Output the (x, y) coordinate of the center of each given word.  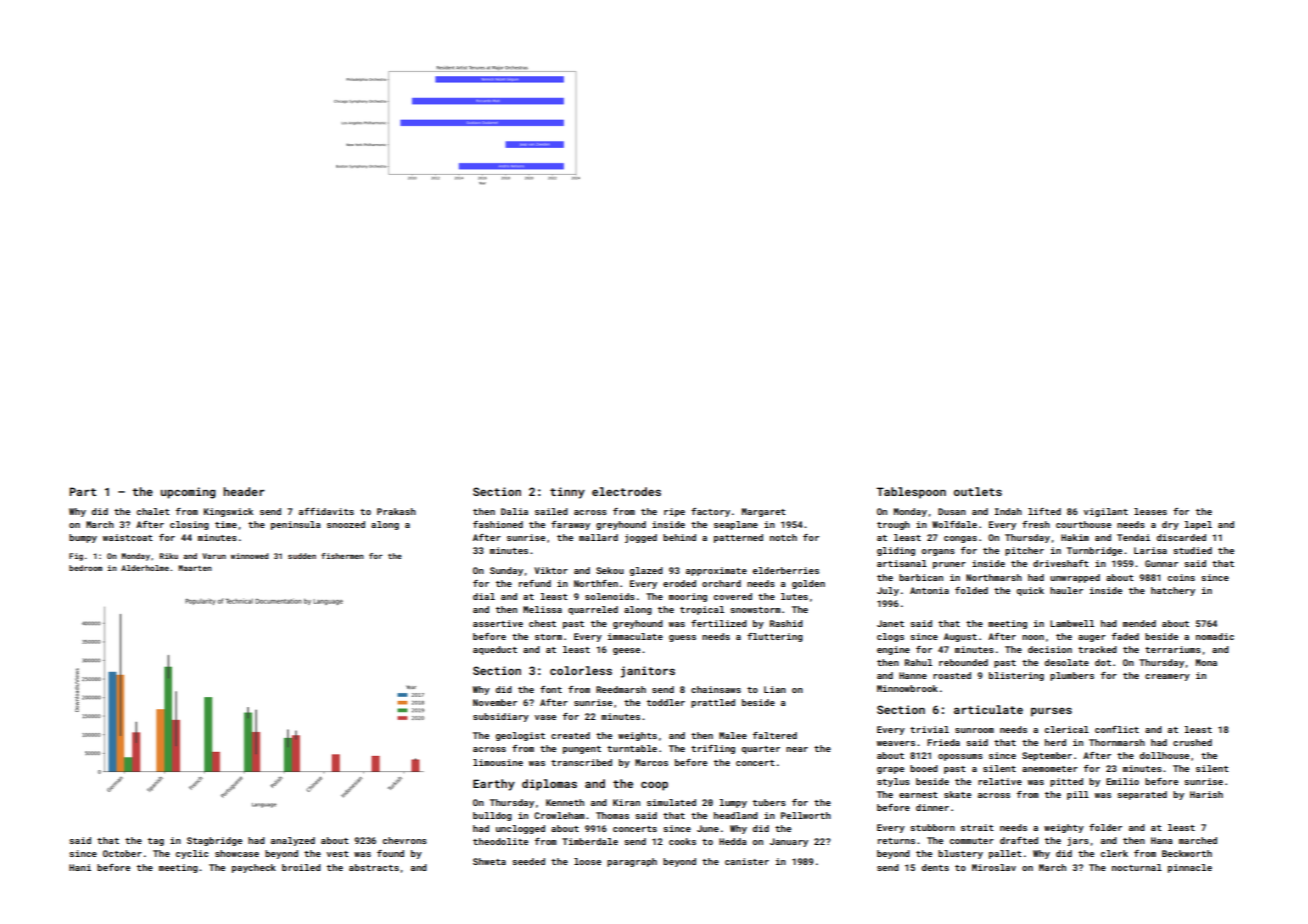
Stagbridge (214, 841)
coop (654, 786)
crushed (1192, 742)
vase (545, 717)
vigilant (1106, 512)
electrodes (626, 491)
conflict (1117, 729)
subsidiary (501, 717)
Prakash (396, 511)
